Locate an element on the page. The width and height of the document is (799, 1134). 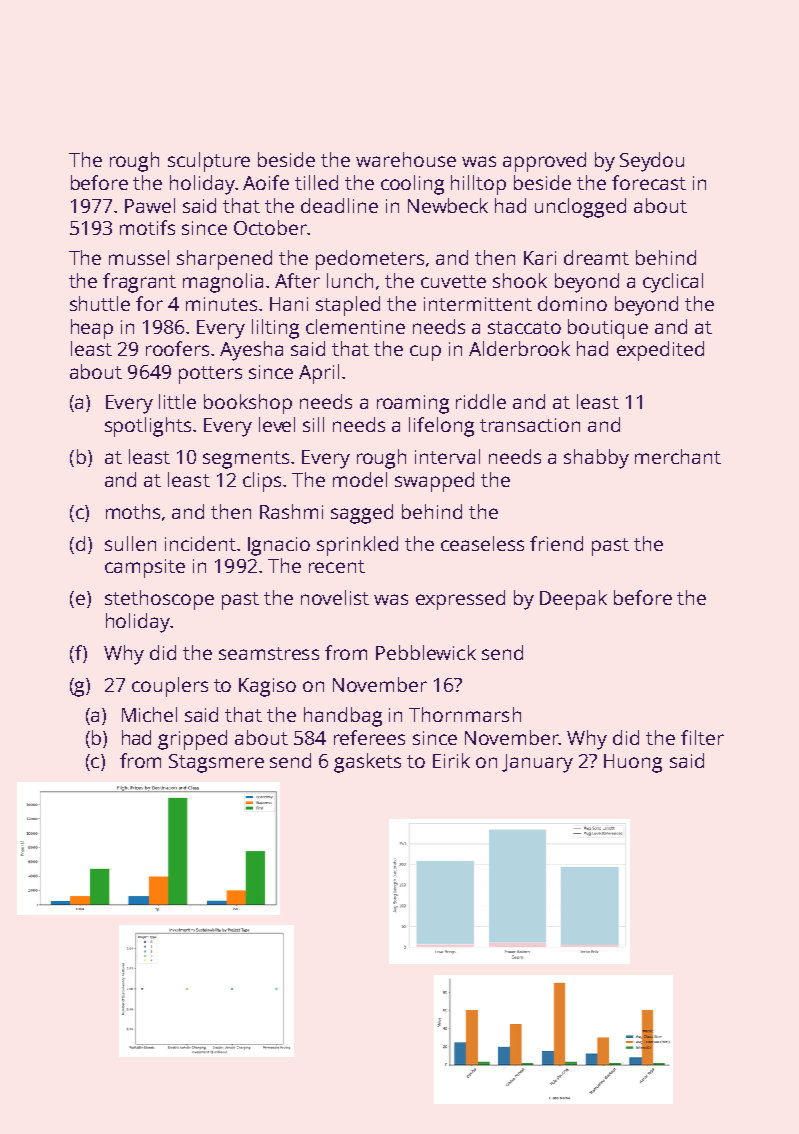
Stagsmere is located at coordinates (216, 763).
